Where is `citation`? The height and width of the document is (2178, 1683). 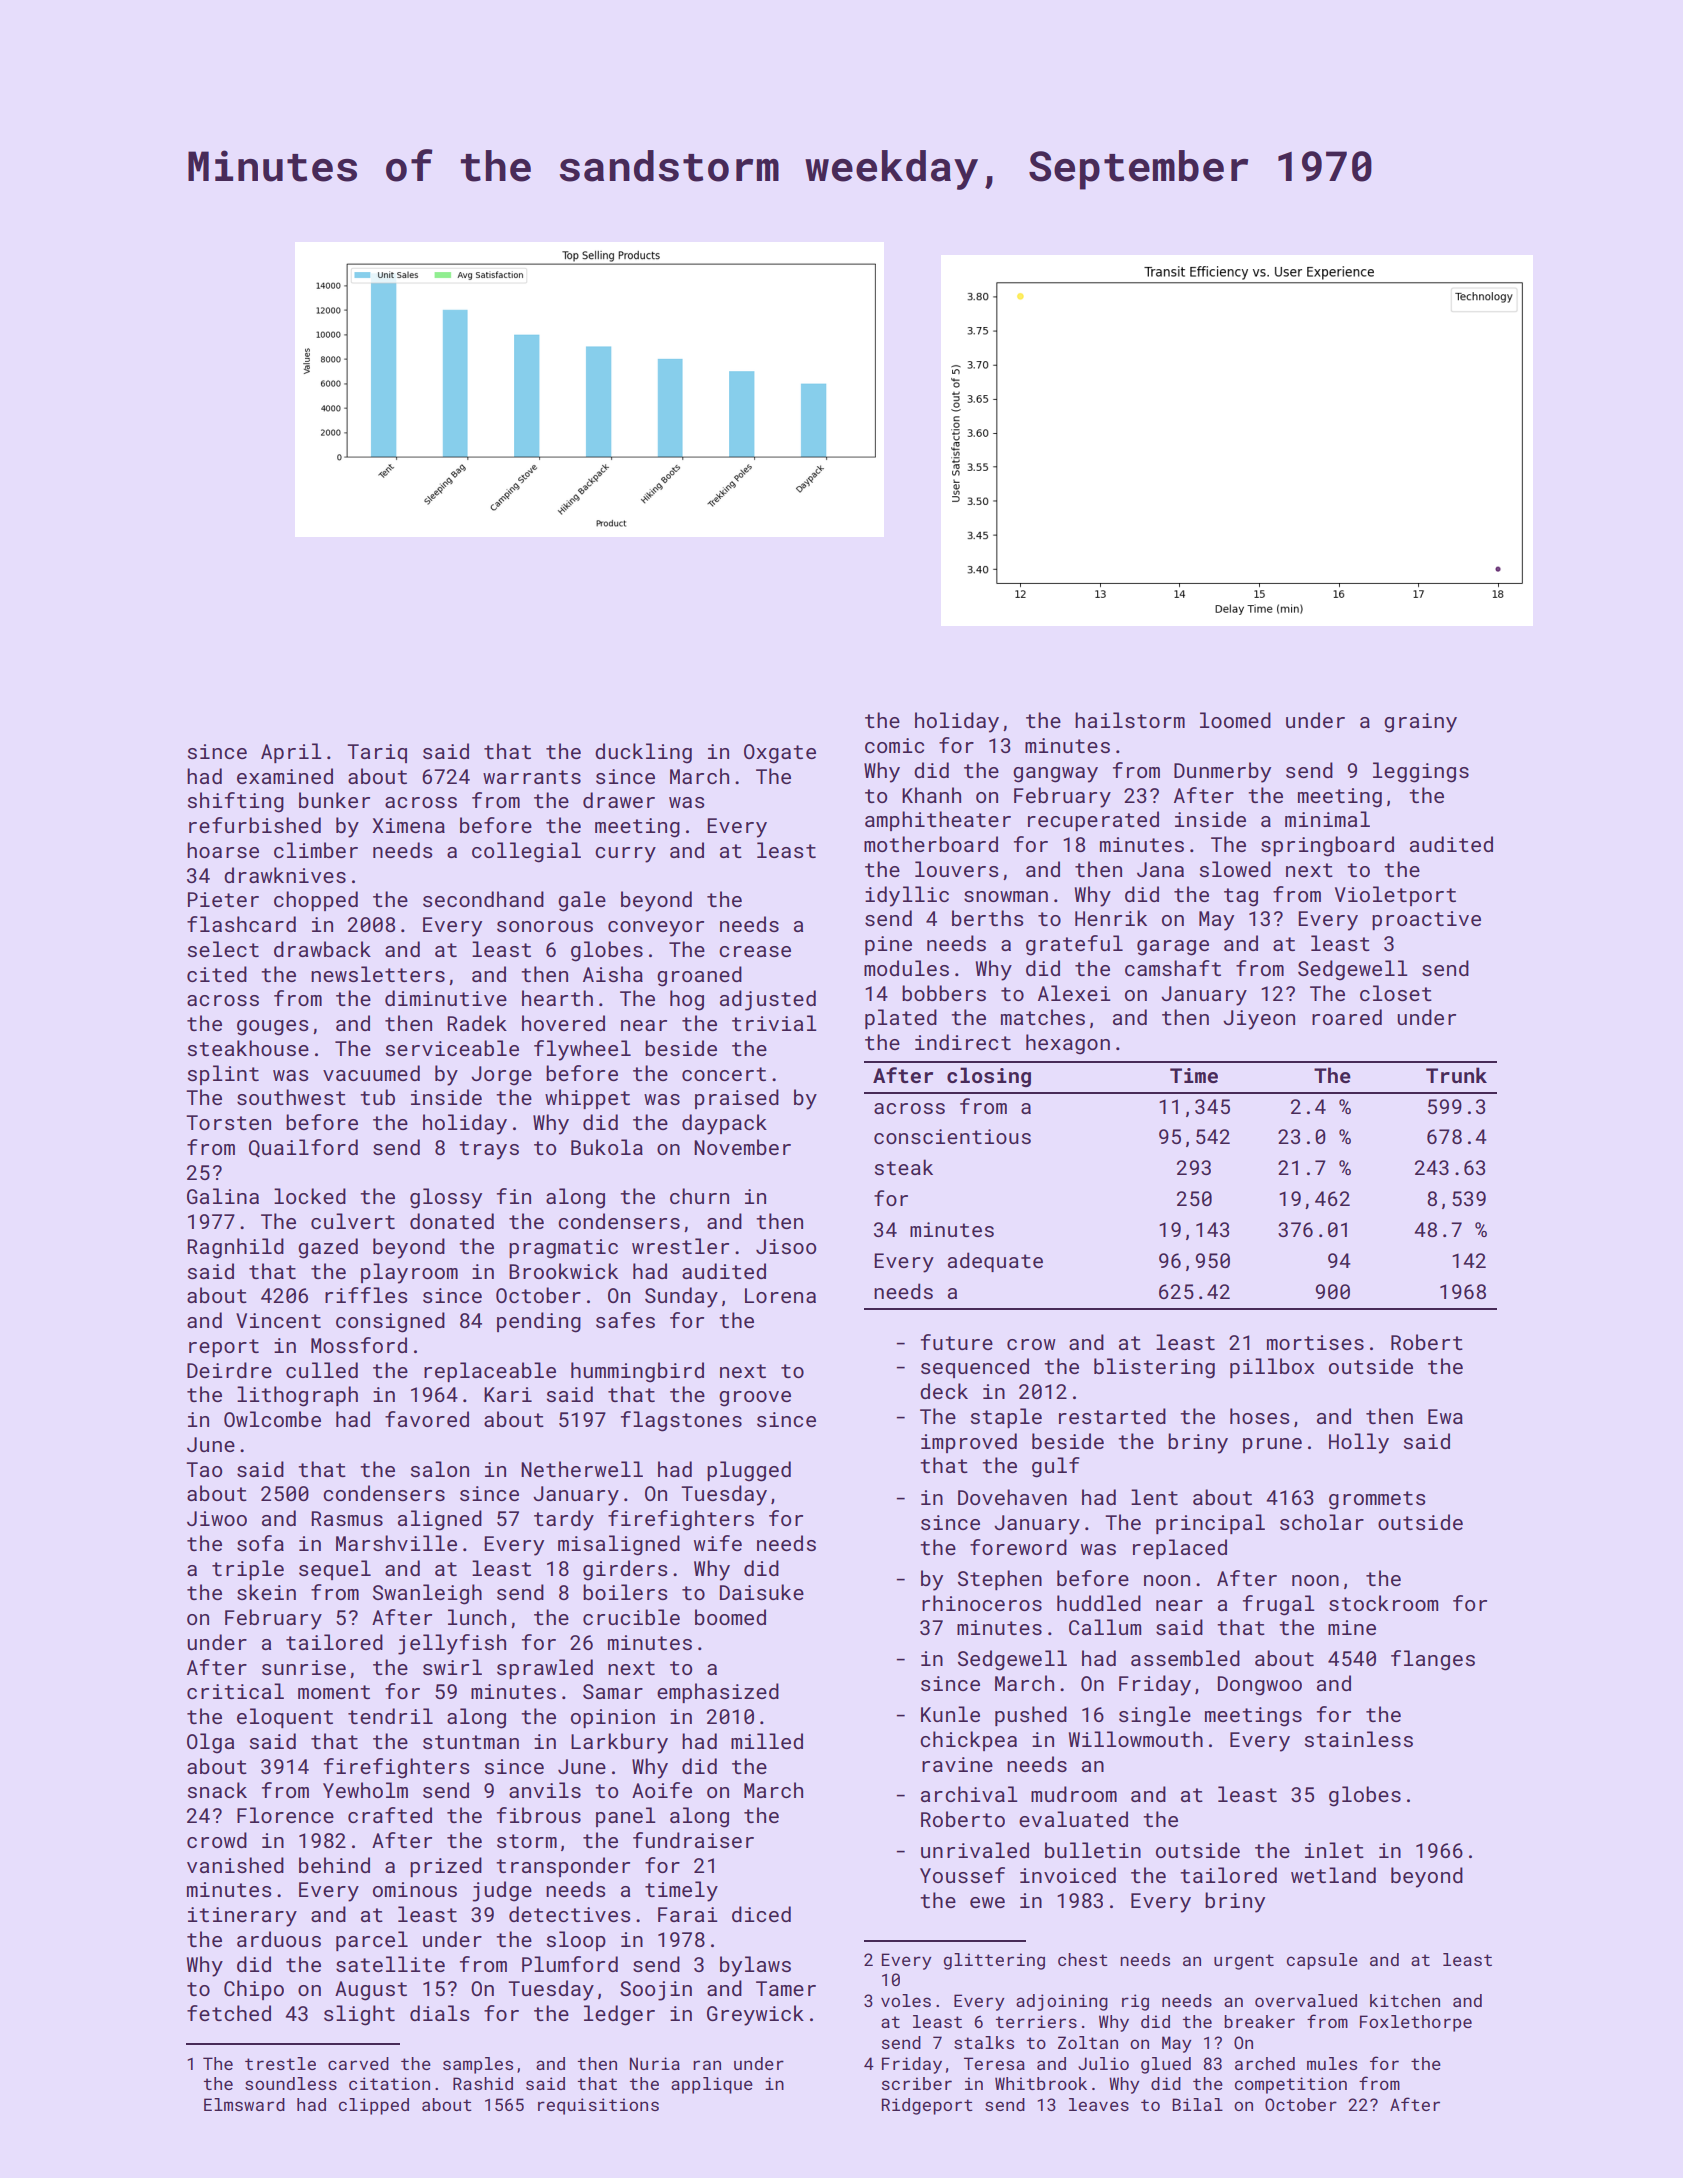
citation is located at coordinates (389, 2083).
